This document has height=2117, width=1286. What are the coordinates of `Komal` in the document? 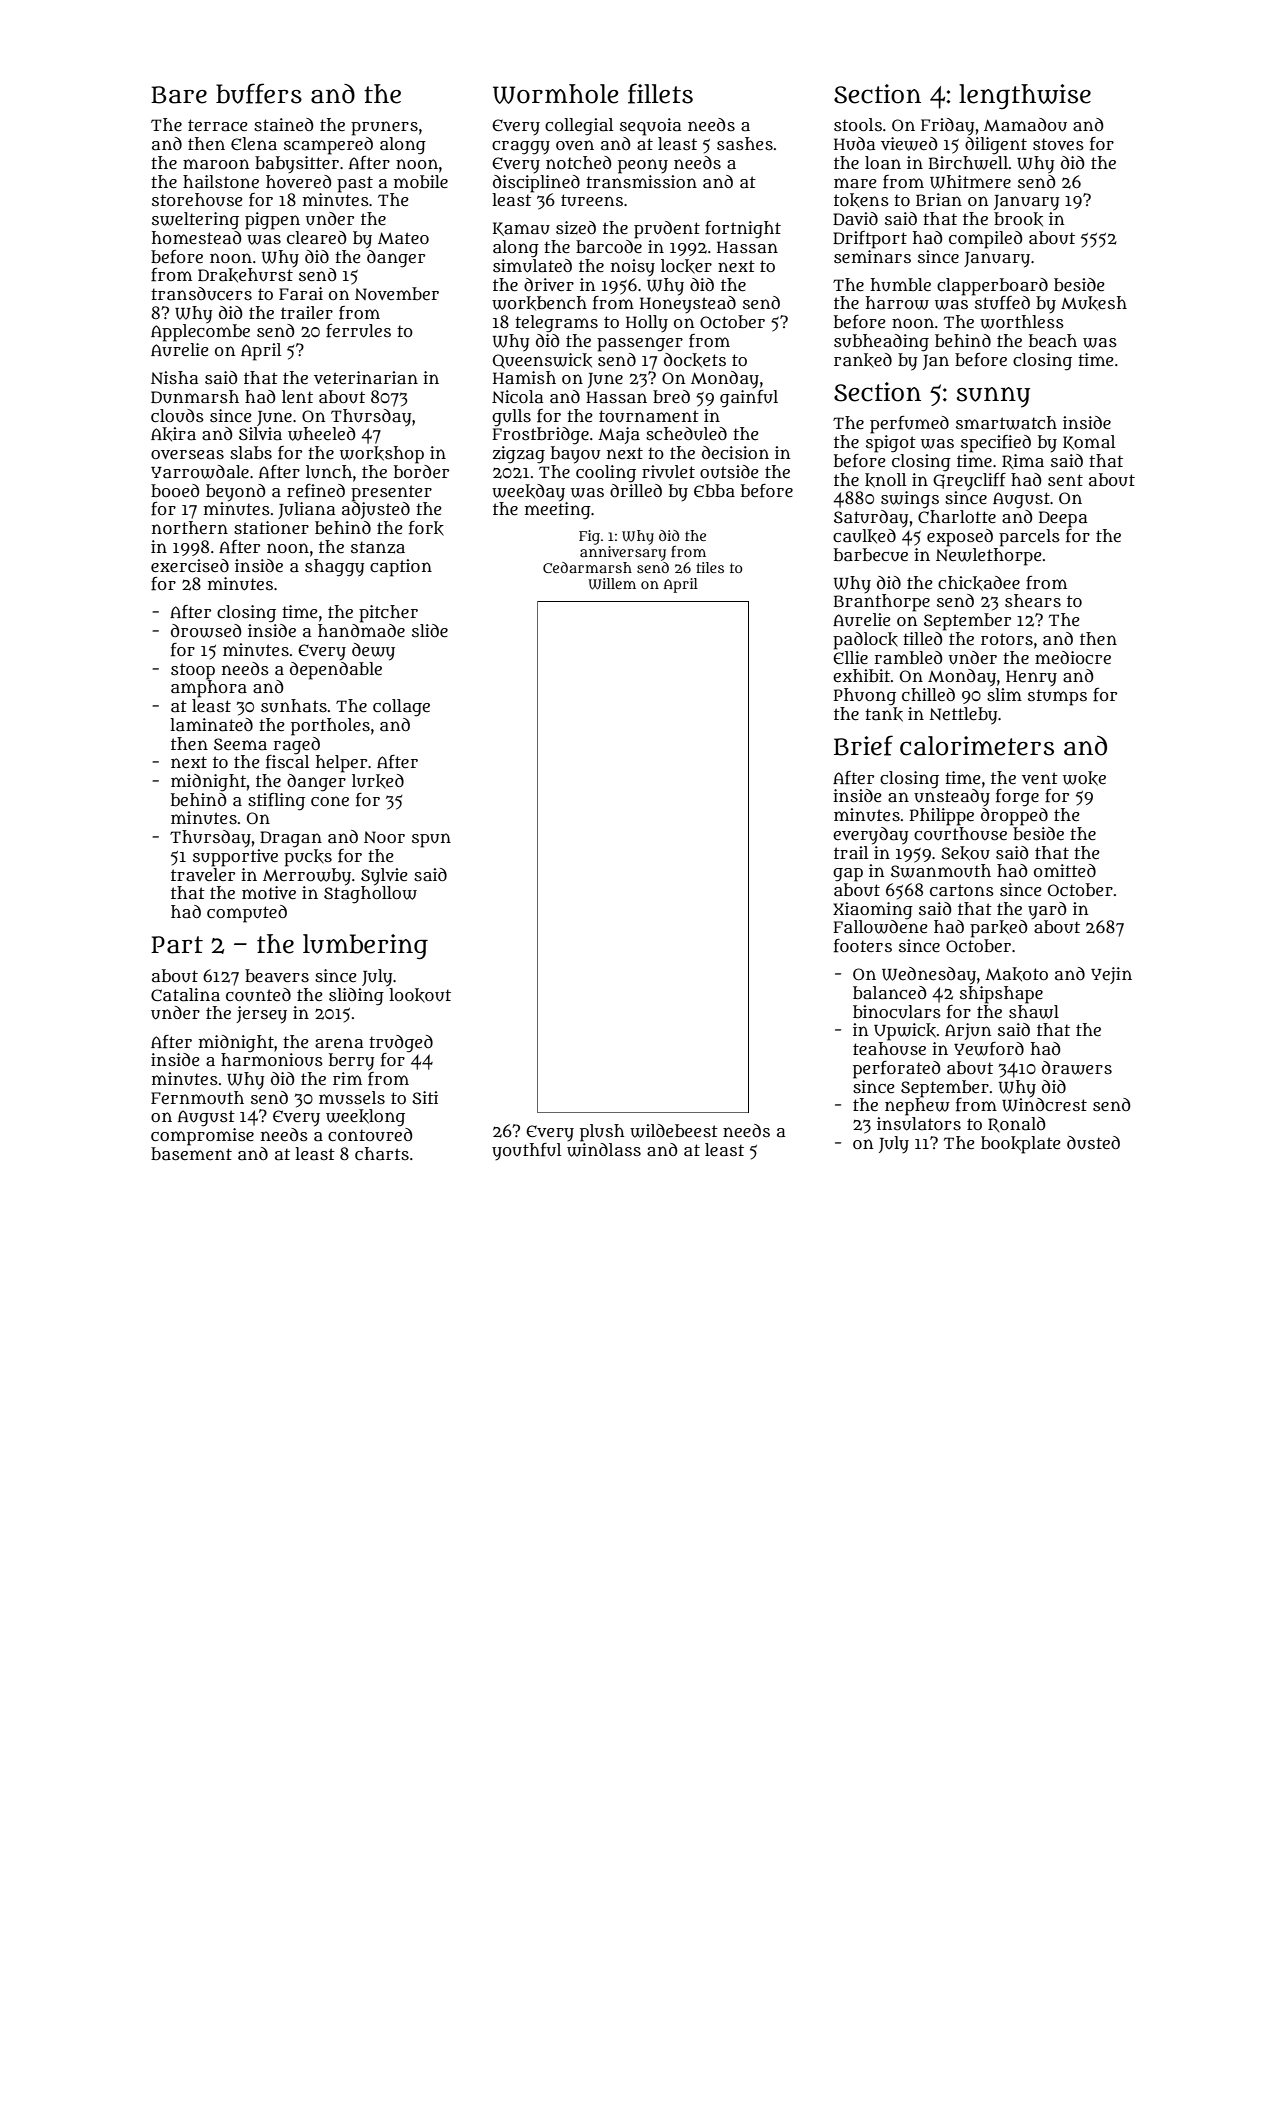 It's located at (1089, 442).
